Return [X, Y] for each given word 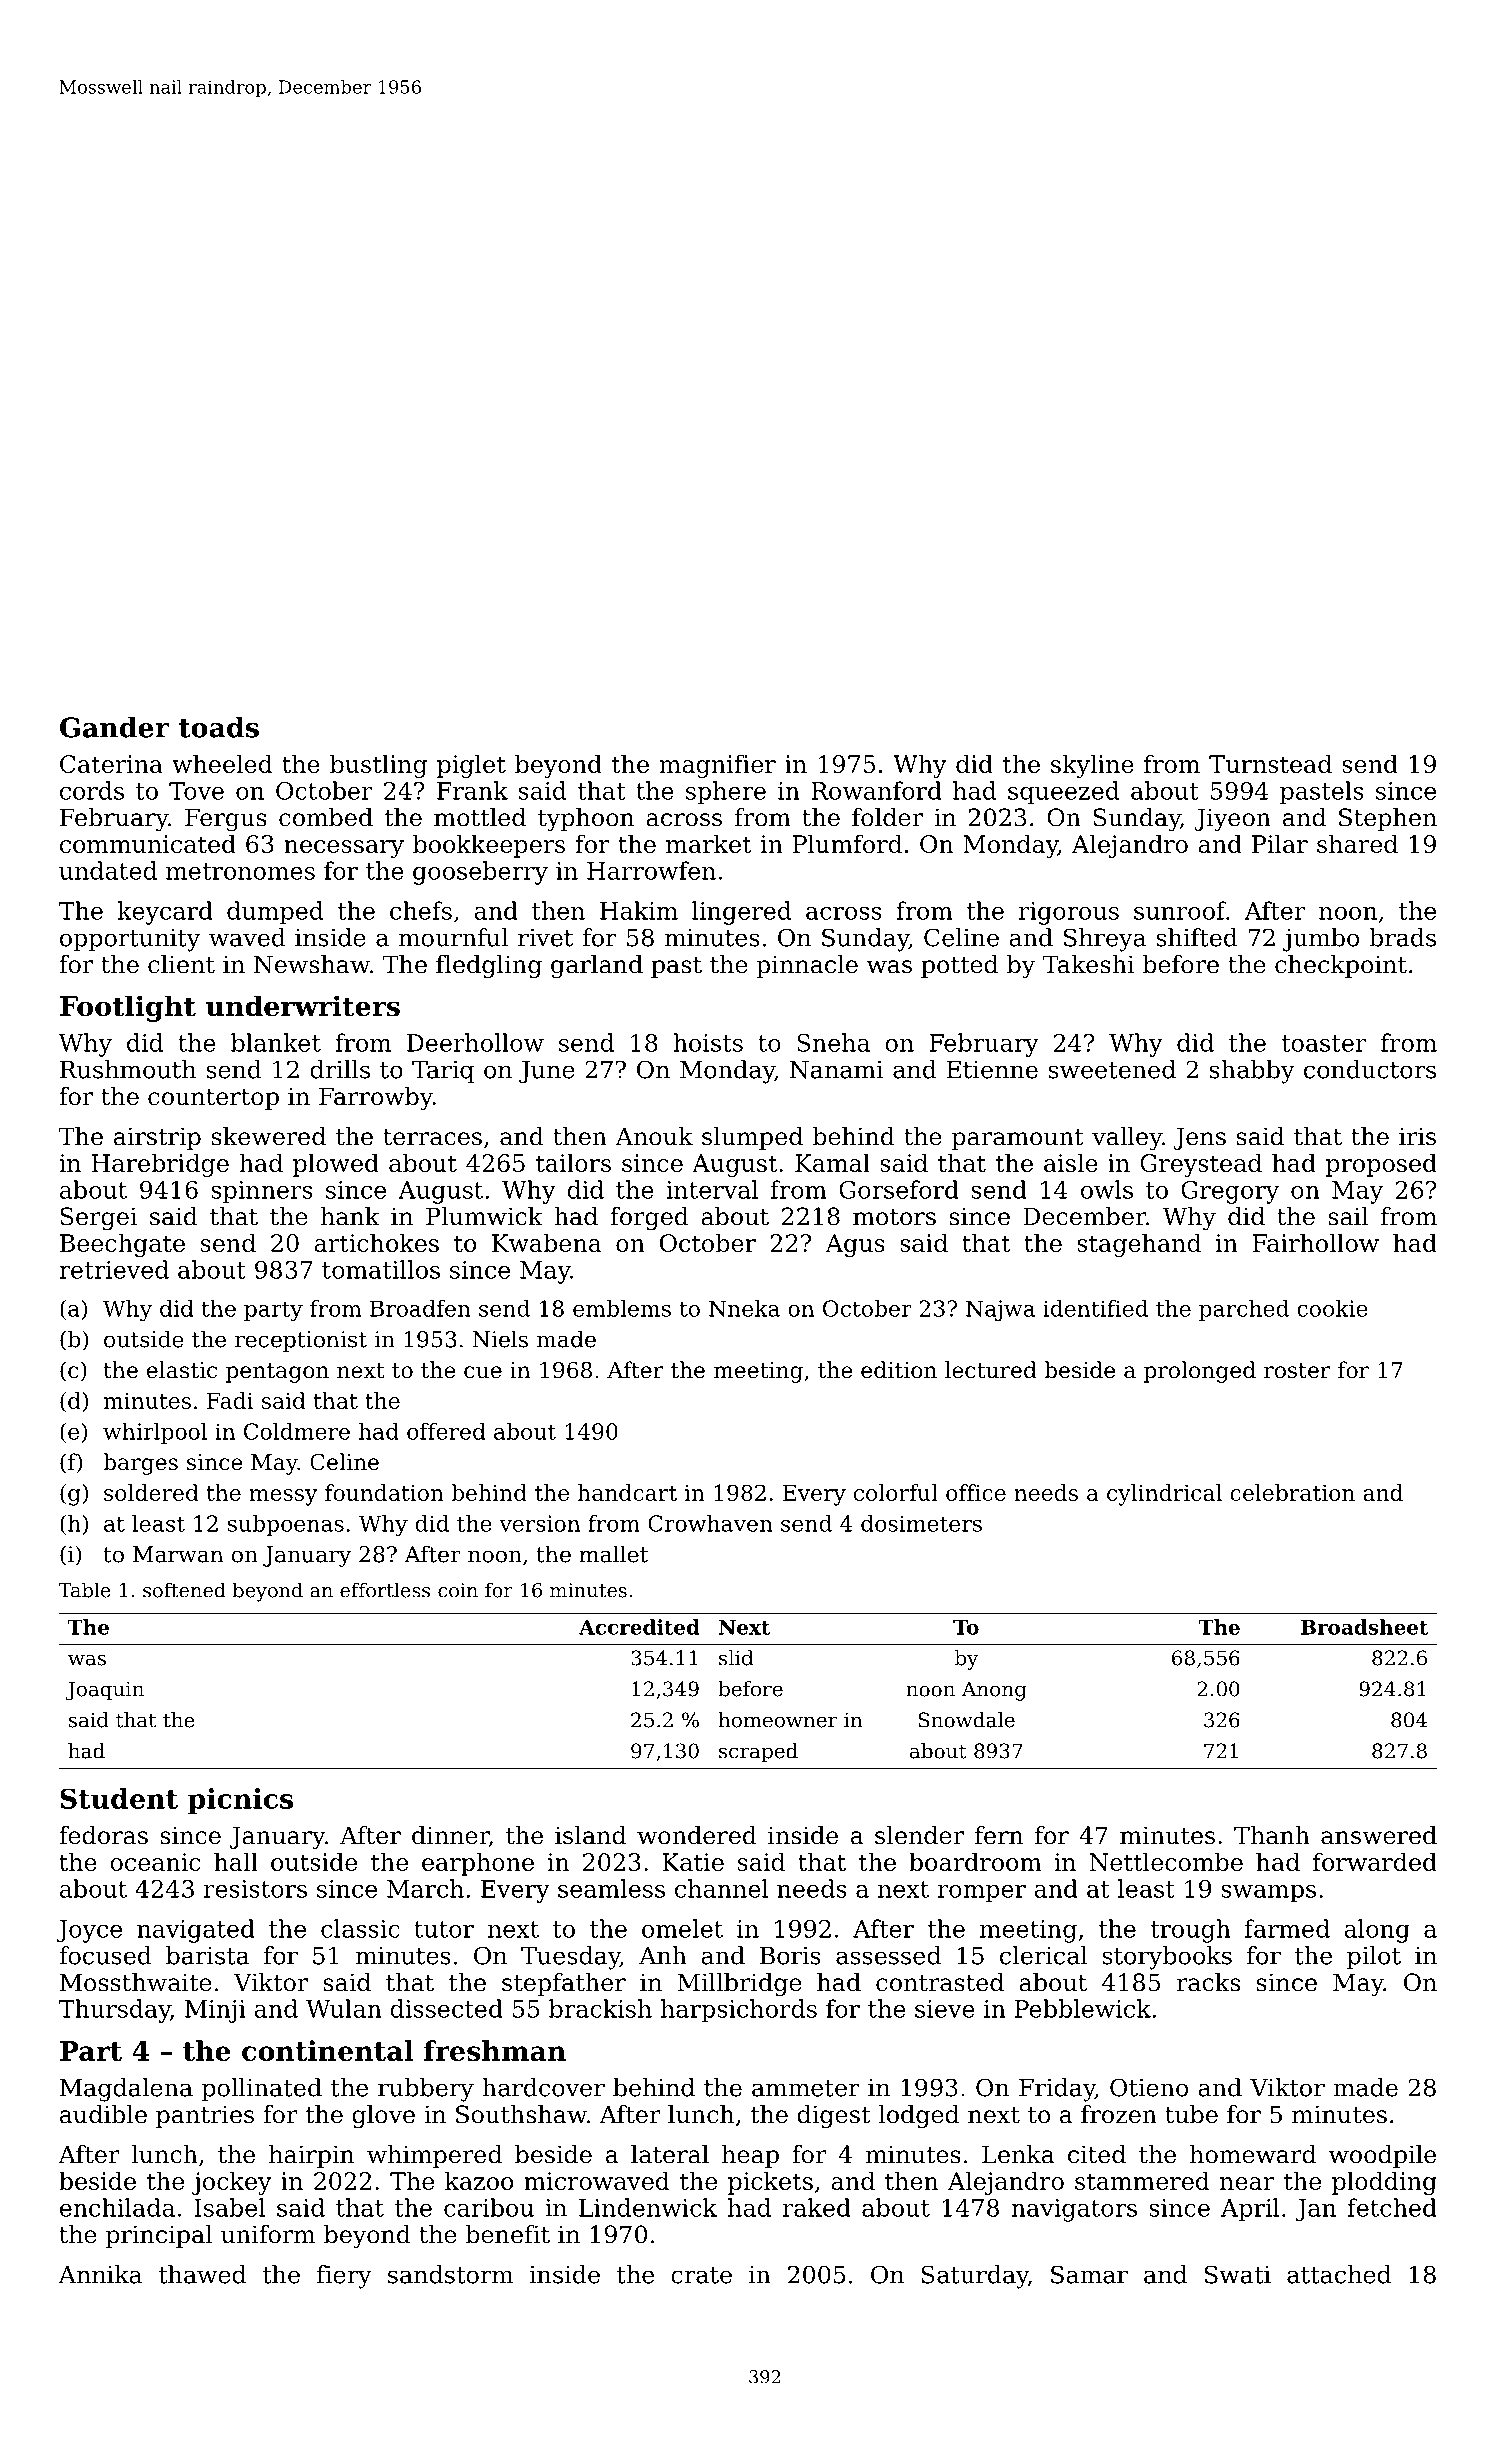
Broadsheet [1364, 1627]
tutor [444, 1929]
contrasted [940, 1982]
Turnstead [1270, 763]
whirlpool [155, 1433]
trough [1190, 1931]
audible [103, 2114]
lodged [918, 2117]
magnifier [718, 766]
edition [899, 1370]
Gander [114, 727]
